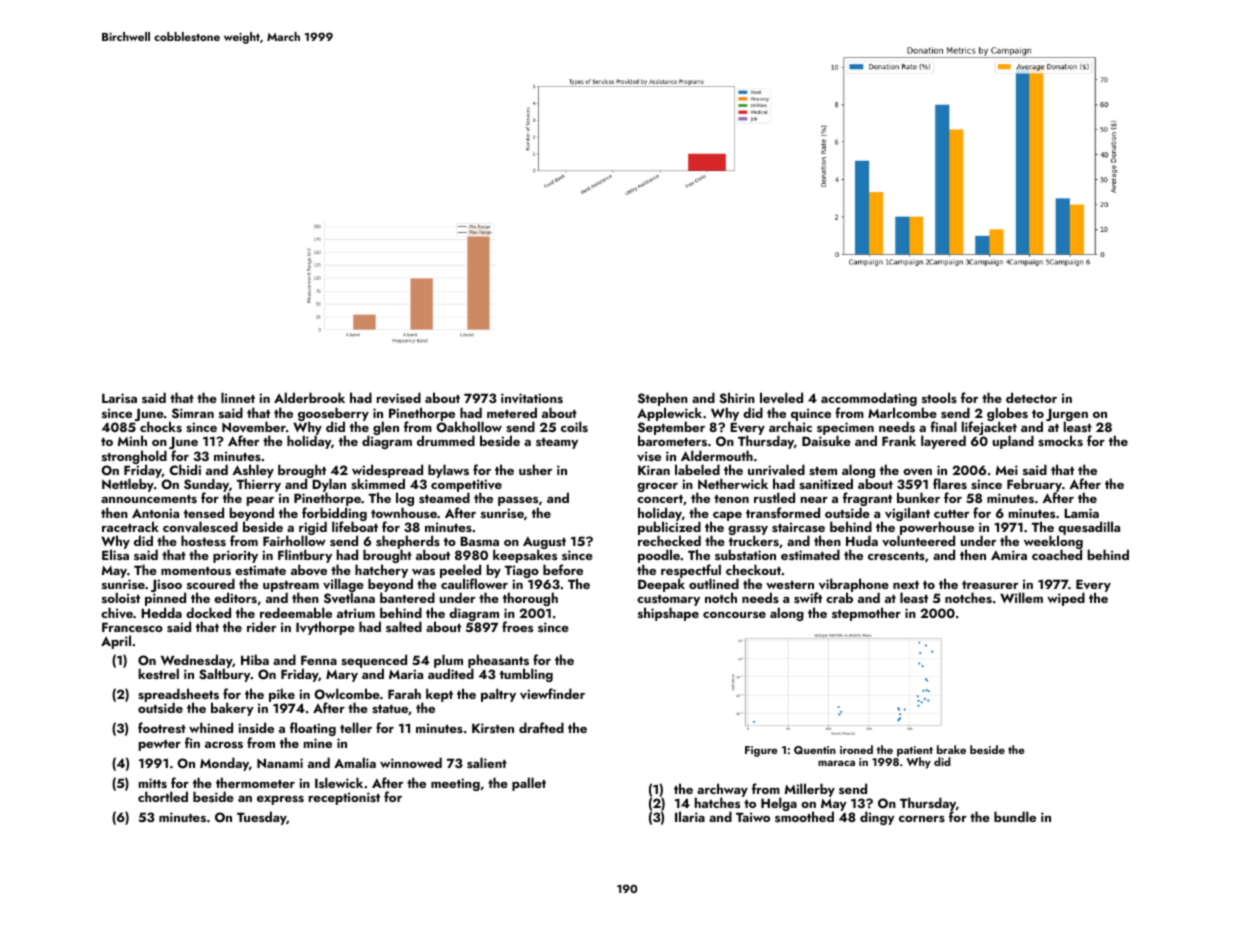 The height and width of the screenshot is (952, 1233). Describe the element at coordinates (238, 397) in the screenshot. I see `linnet` at that location.
